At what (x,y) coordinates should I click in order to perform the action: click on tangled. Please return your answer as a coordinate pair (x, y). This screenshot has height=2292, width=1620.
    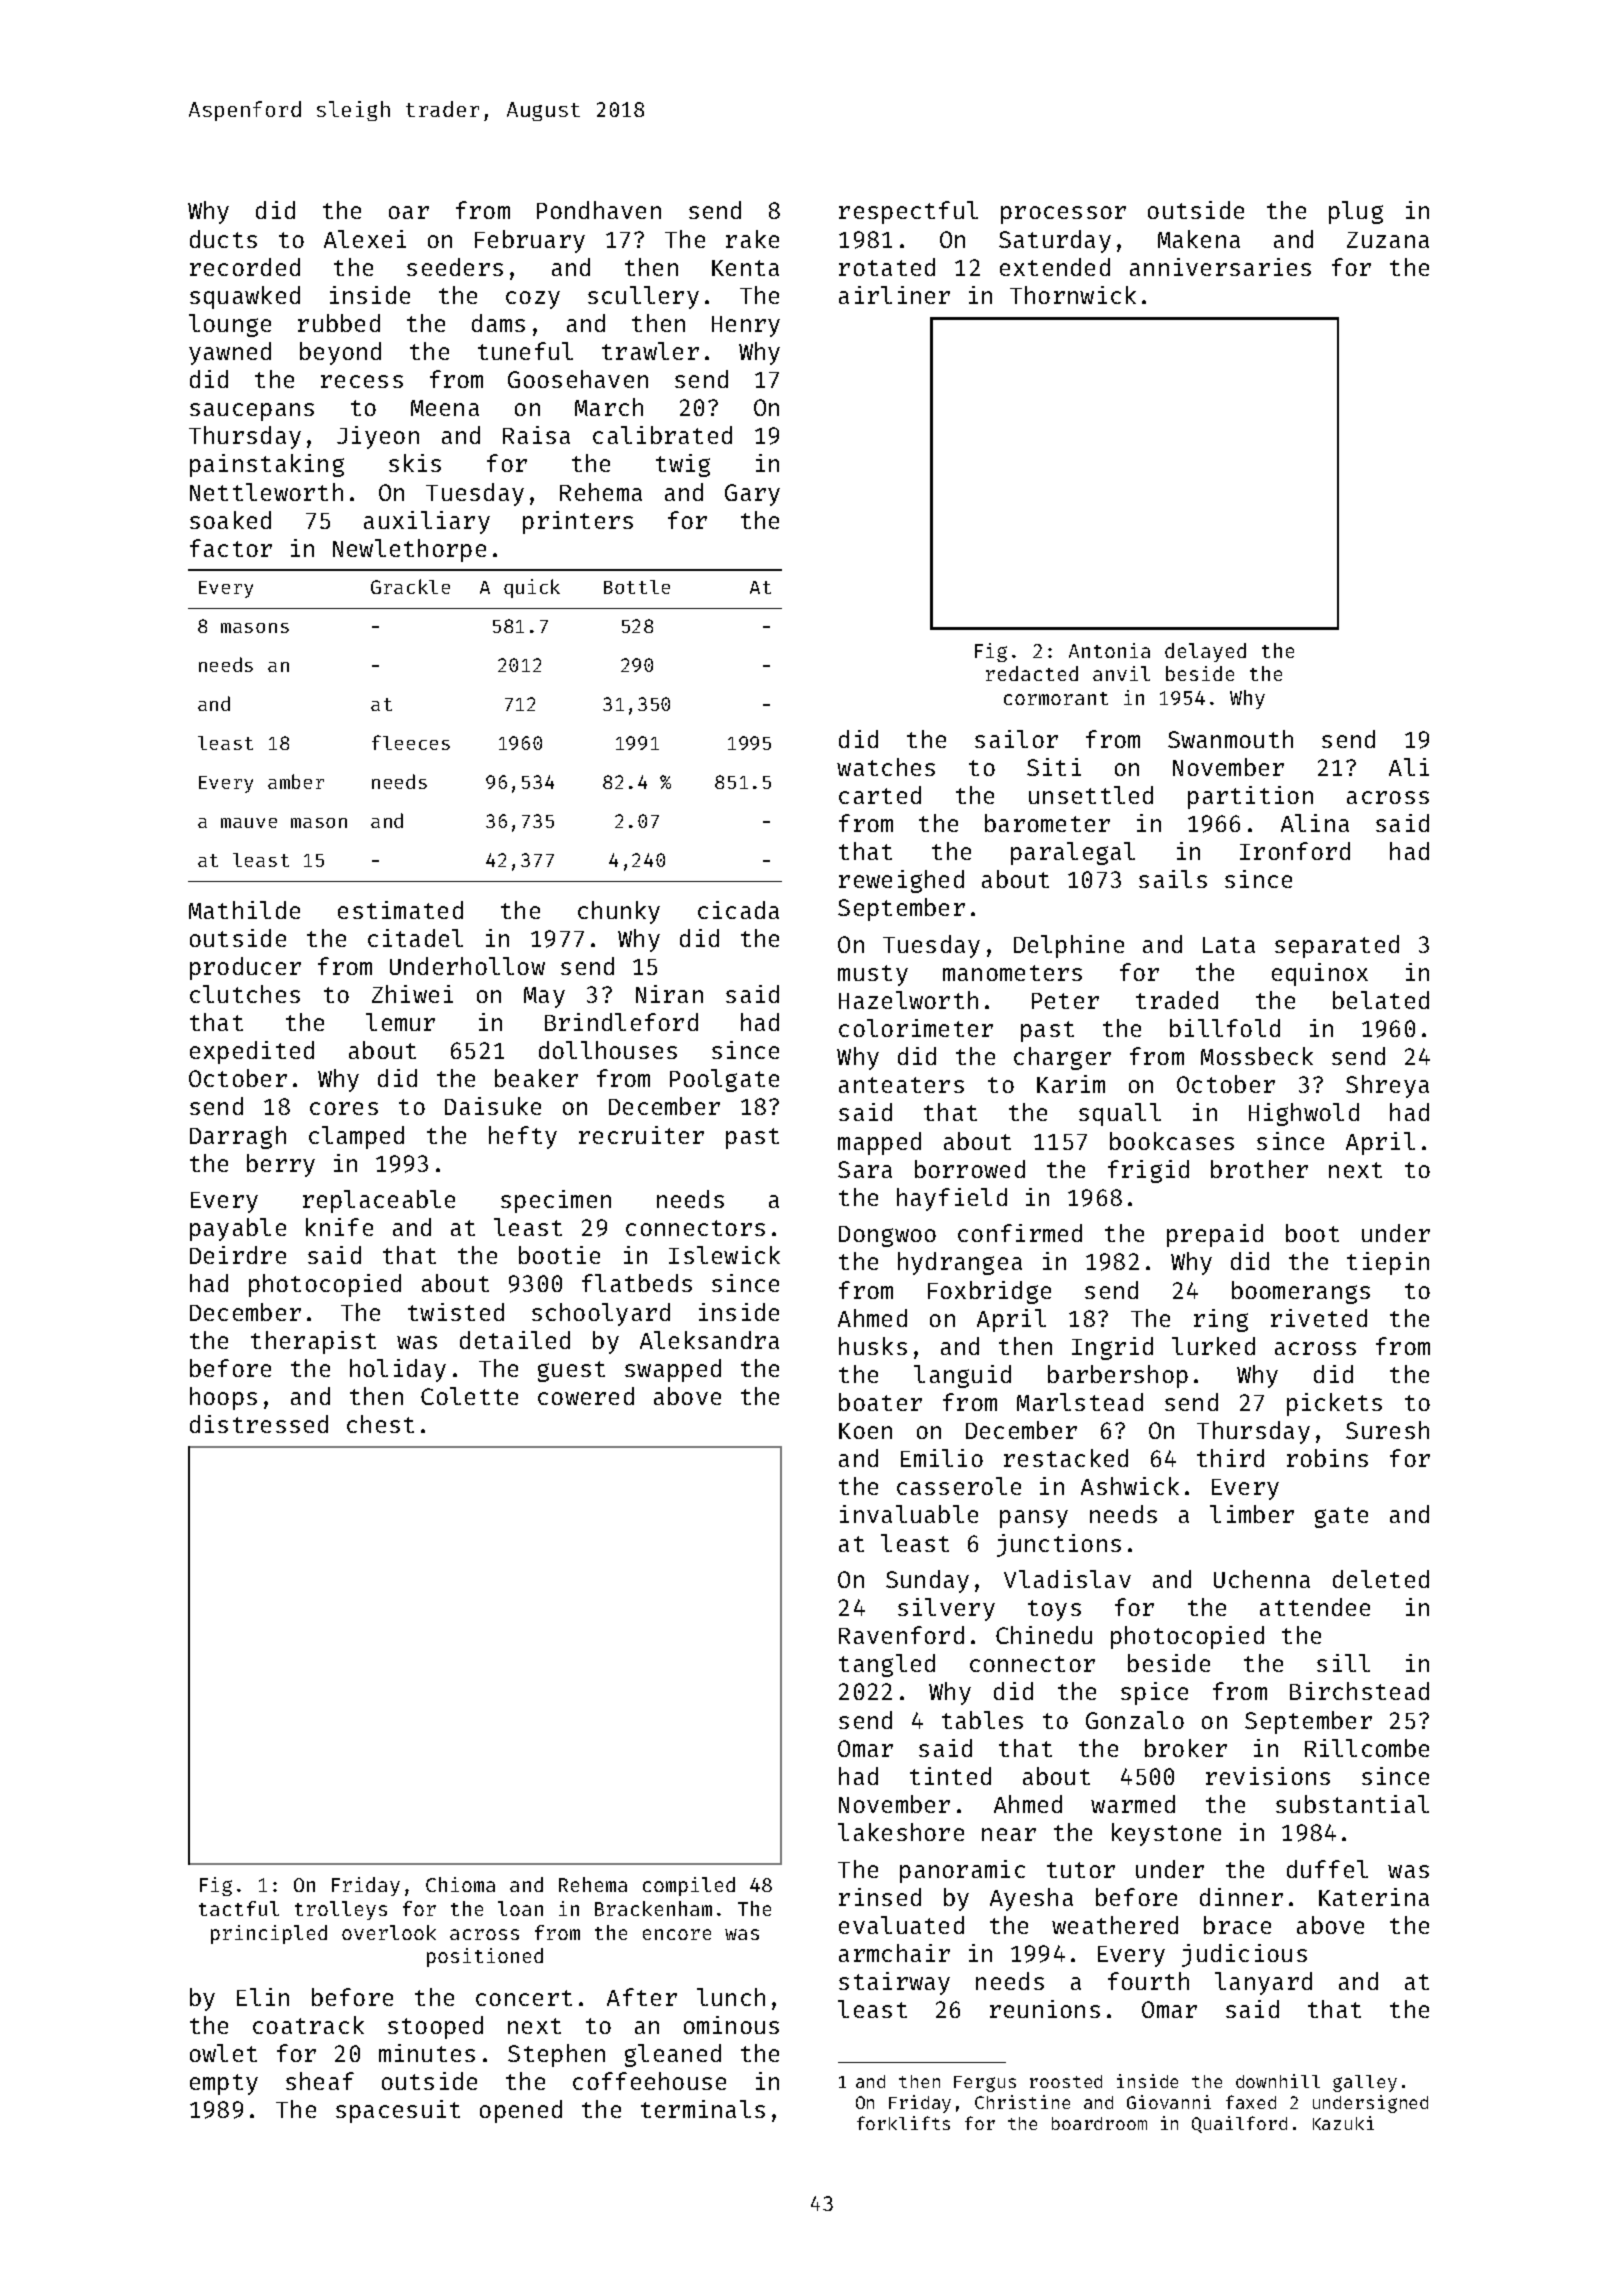
    Looking at the image, I should click on (887, 1665).
